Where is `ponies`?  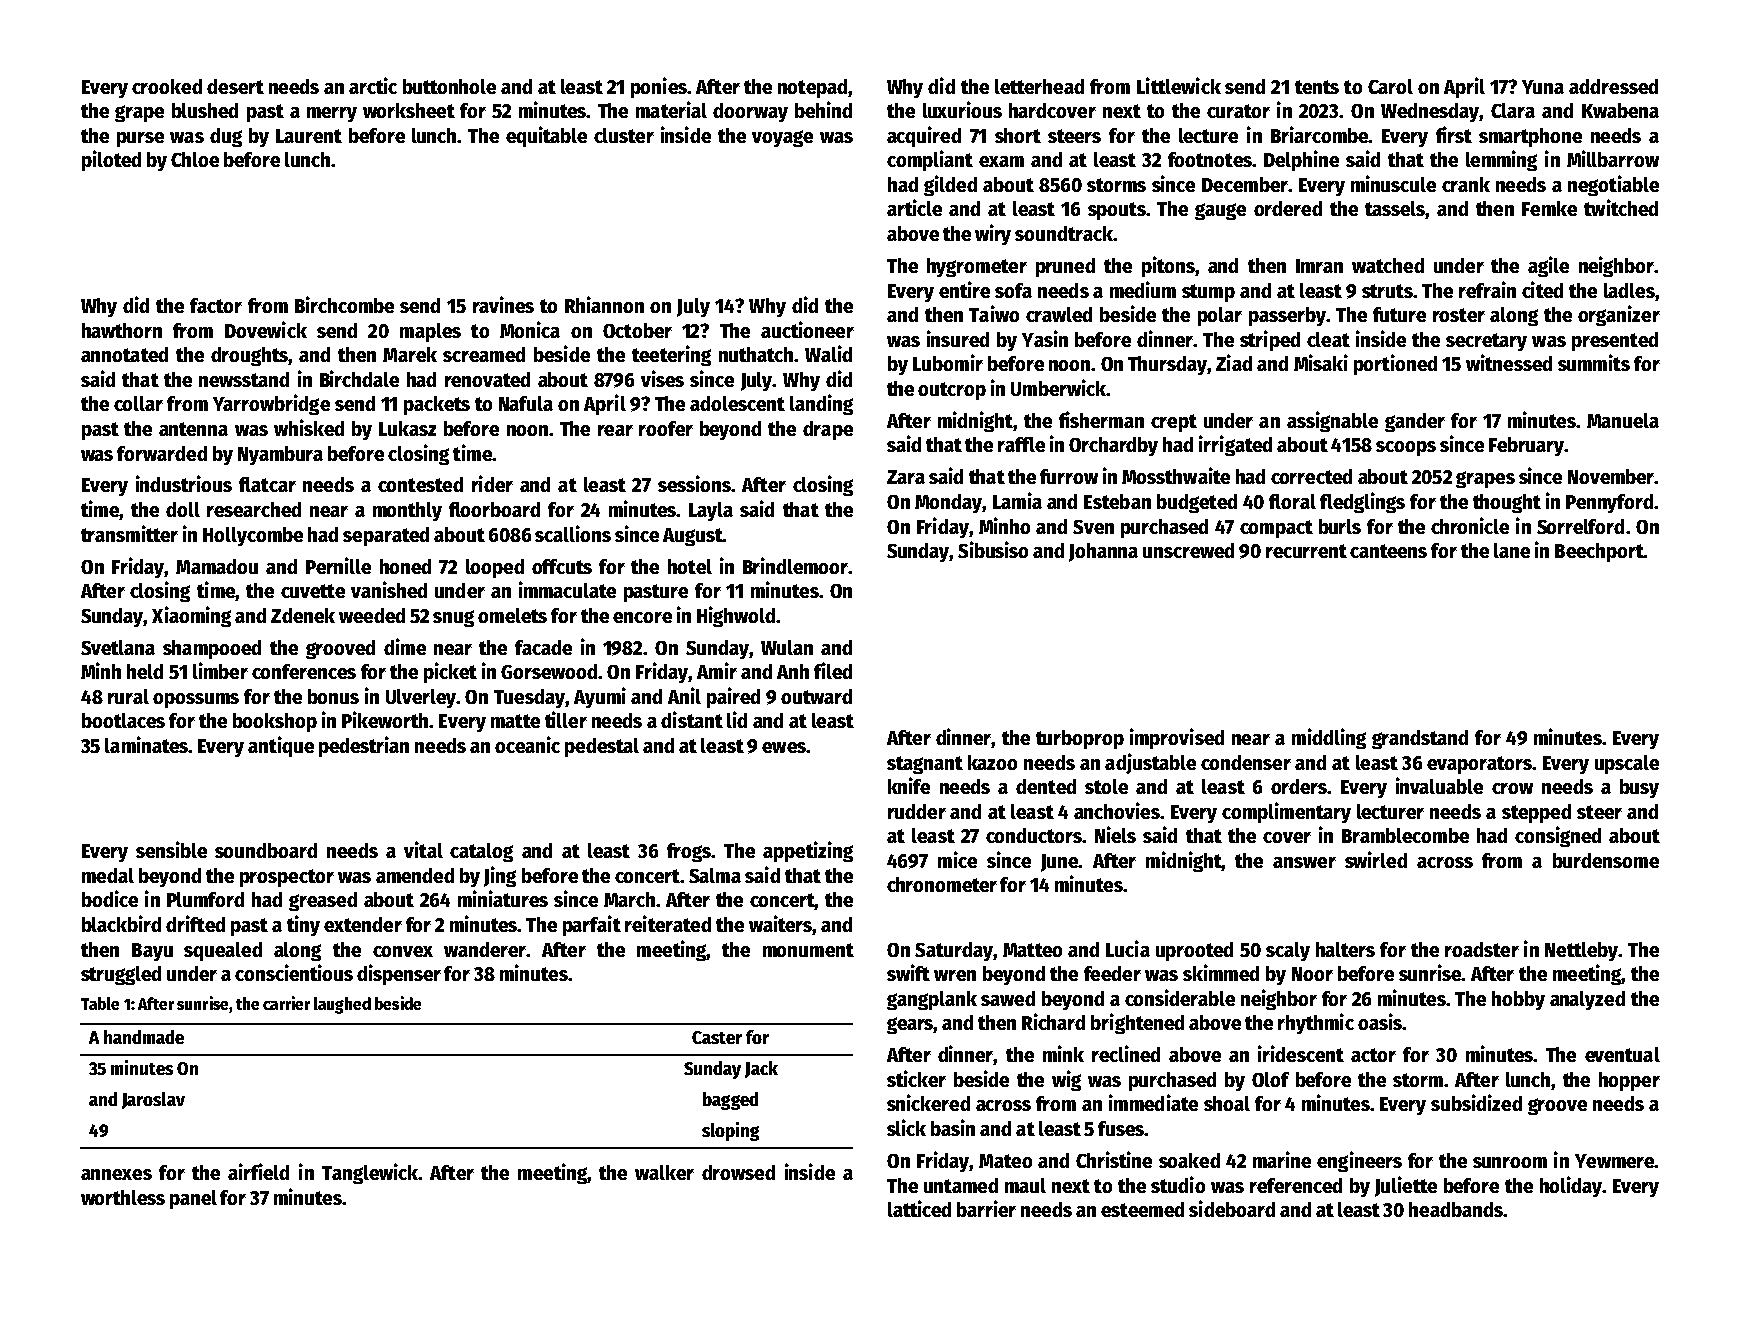
ponies is located at coordinates (659, 87).
